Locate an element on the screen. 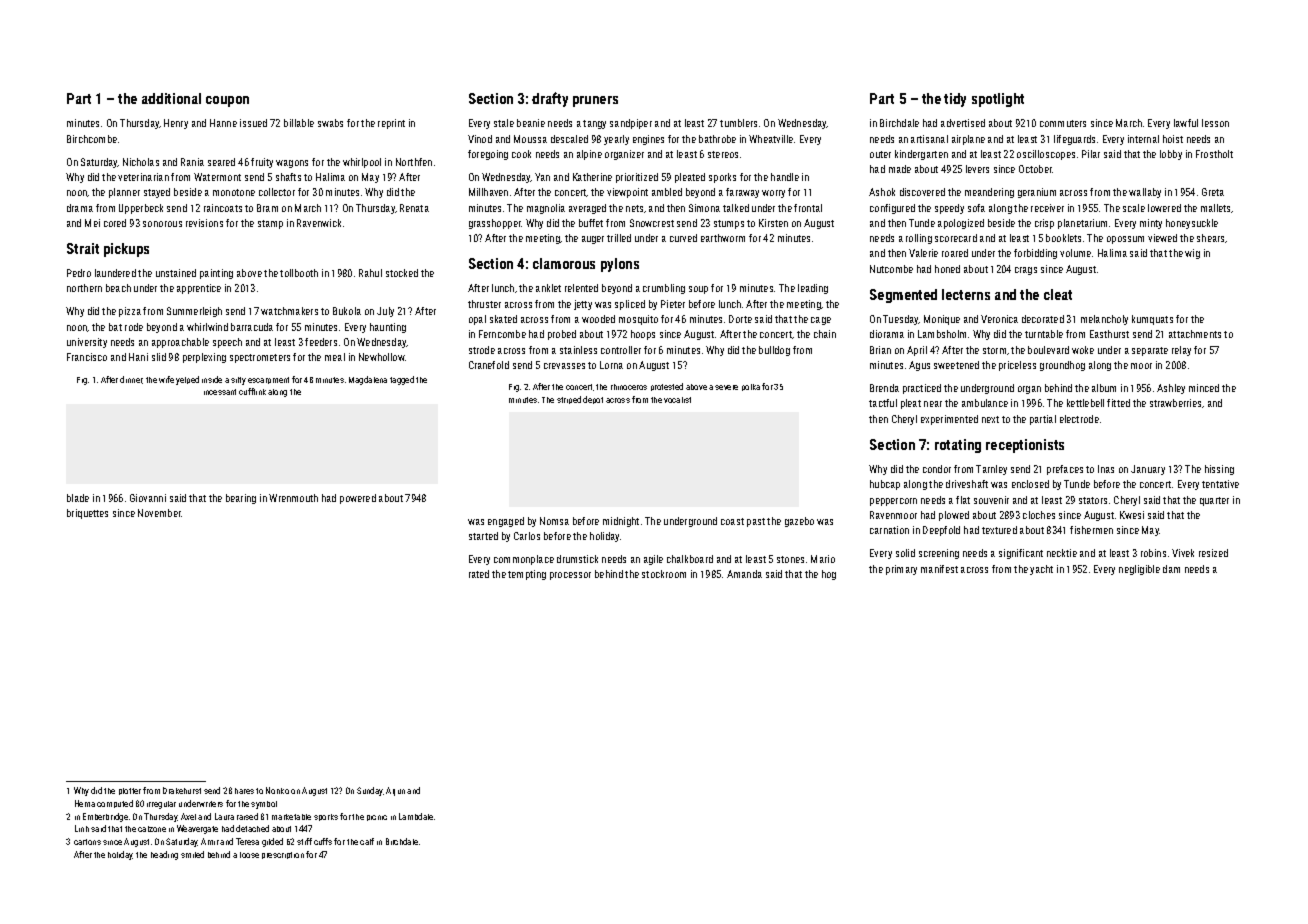 The width and height of the screenshot is (1308, 924). Lambdale is located at coordinates (416, 816).
